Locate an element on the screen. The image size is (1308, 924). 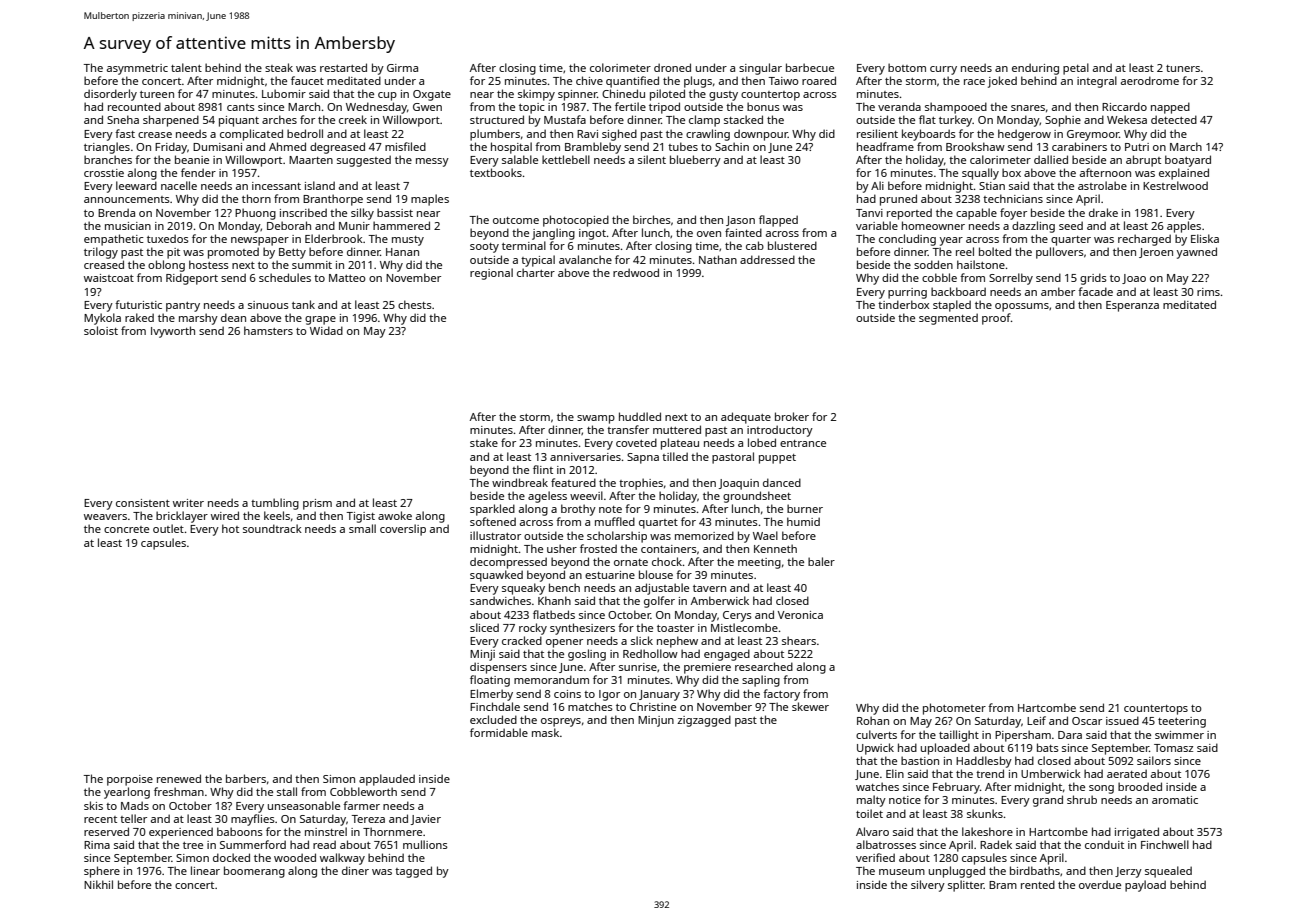
stacked is located at coordinates (743, 119).
